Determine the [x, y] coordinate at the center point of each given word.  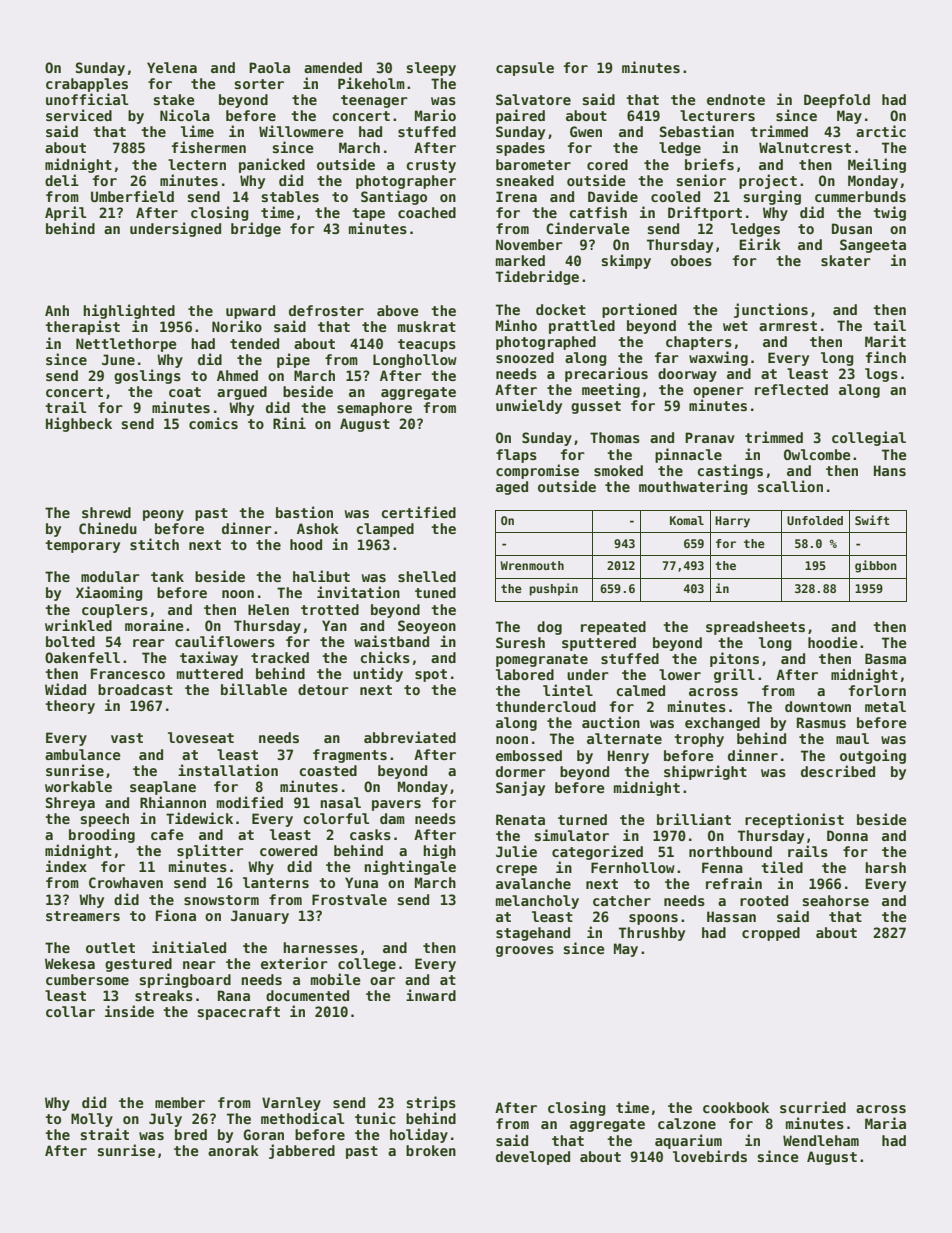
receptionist [794, 820]
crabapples [87, 85]
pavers [396, 805]
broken [431, 1150]
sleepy [431, 69]
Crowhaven [126, 882]
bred [191, 1134]
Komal [687, 520]
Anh [57, 310]
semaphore [374, 409]
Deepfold [837, 101]
